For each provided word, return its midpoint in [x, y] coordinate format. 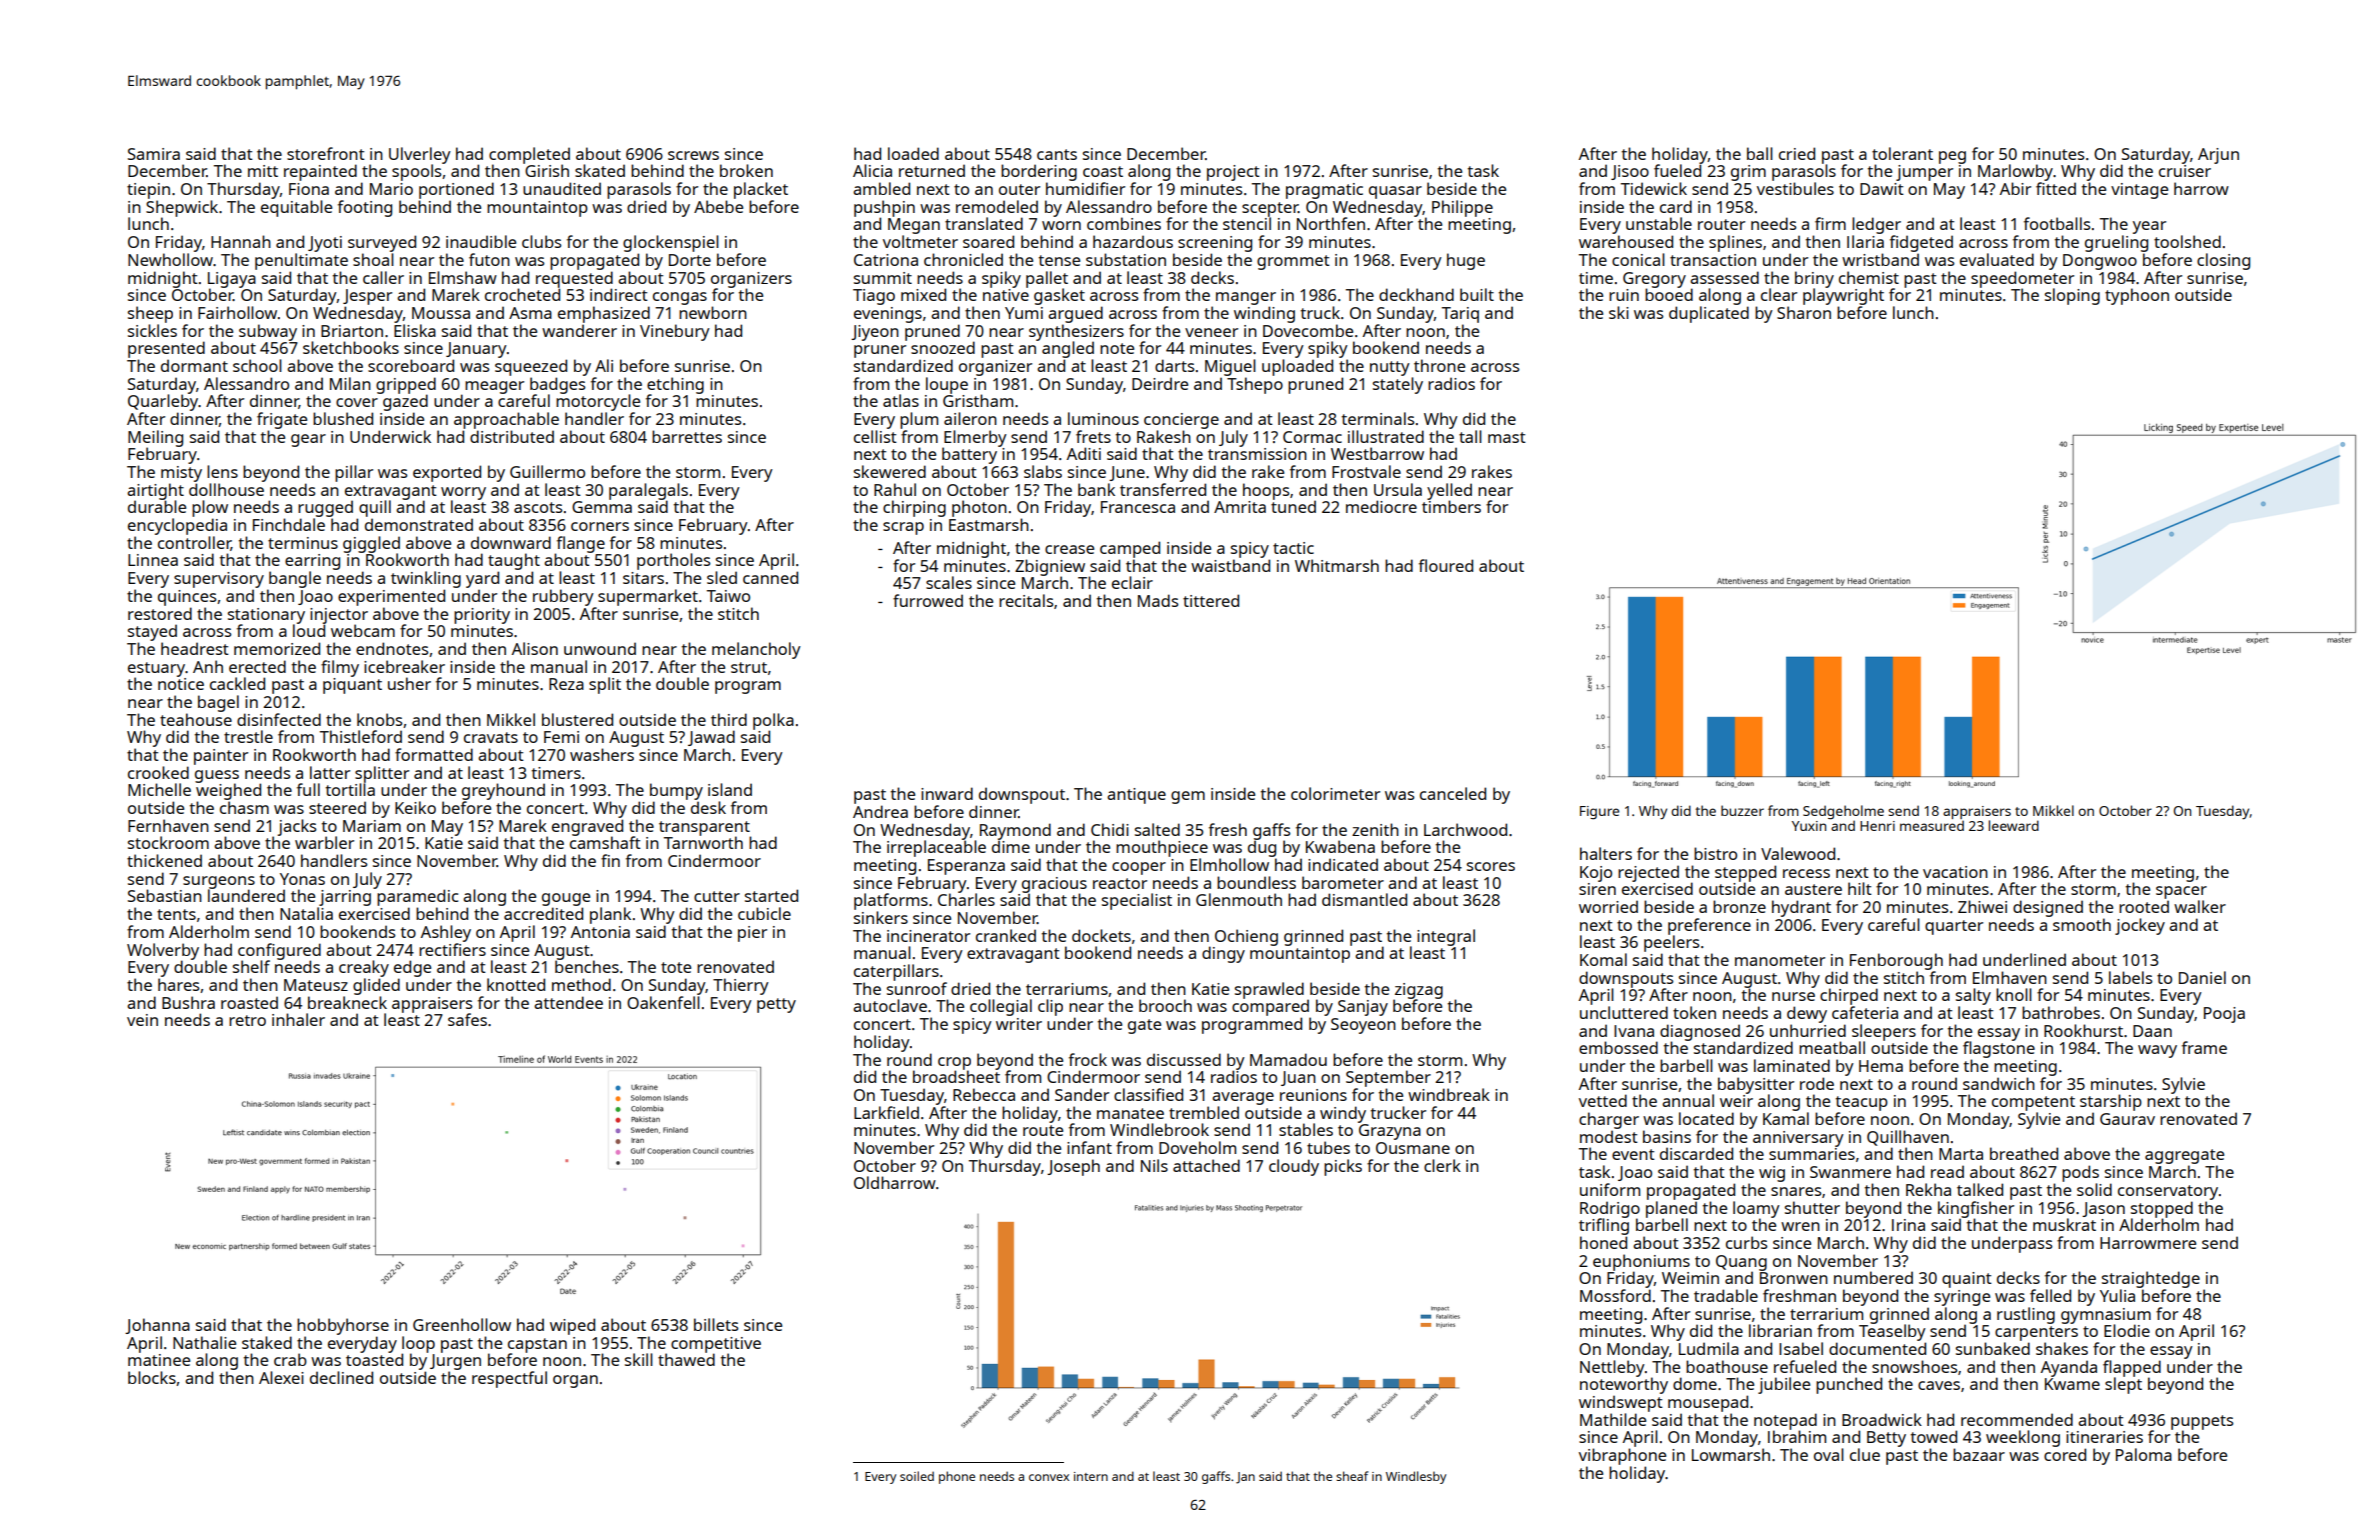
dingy [1223, 954]
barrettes [687, 436]
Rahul [895, 489]
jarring [345, 898]
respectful [509, 1379]
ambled [881, 188]
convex [1049, 1477]
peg [1952, 157]
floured [1446, 565]
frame [2204, 1047]
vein [142, 1020]
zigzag [1419, 991]
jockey [2140, 926]
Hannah [241, 241]
